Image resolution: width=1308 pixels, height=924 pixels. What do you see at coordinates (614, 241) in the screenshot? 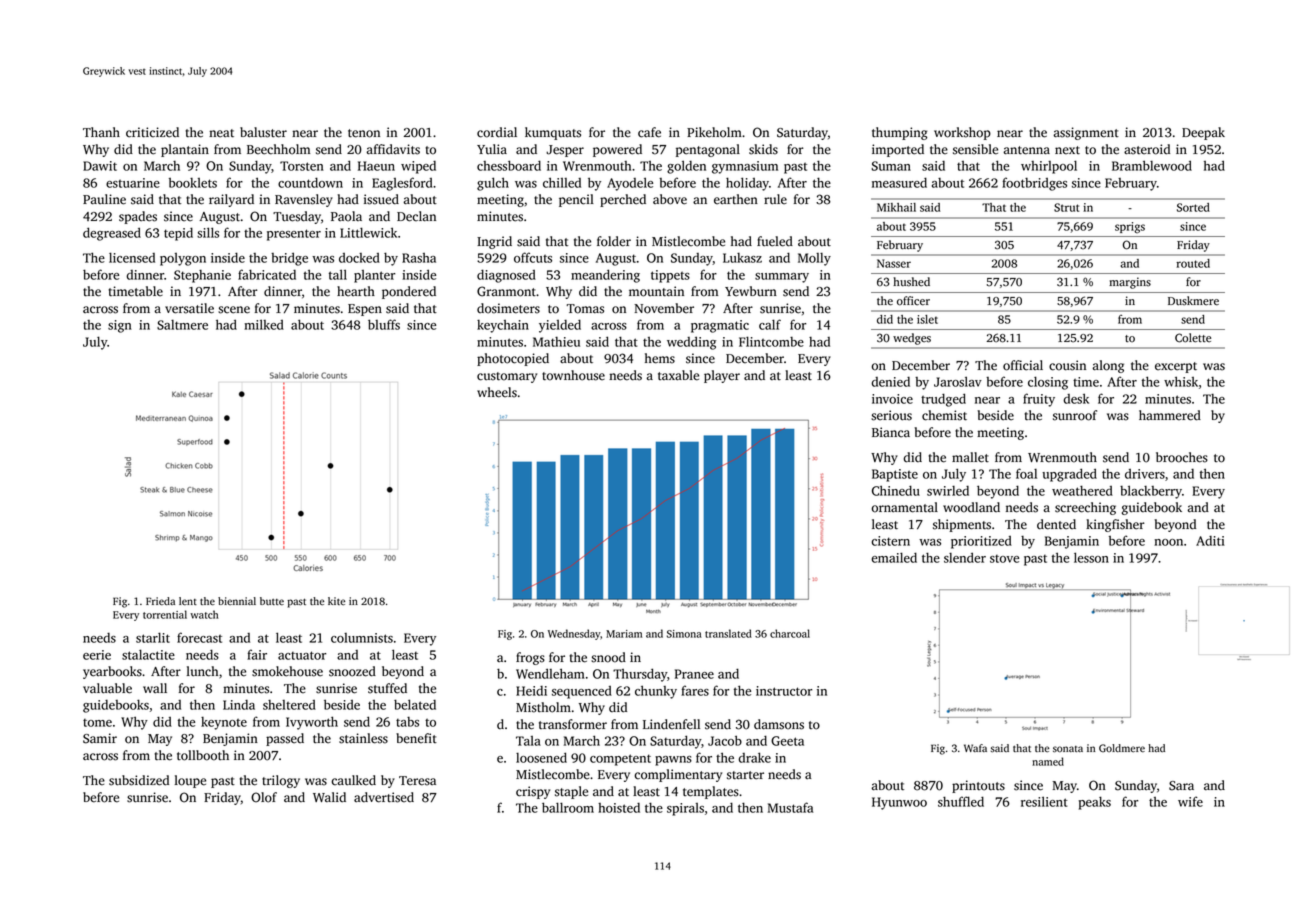
I see `folder` at bounding box center [614, 241].
